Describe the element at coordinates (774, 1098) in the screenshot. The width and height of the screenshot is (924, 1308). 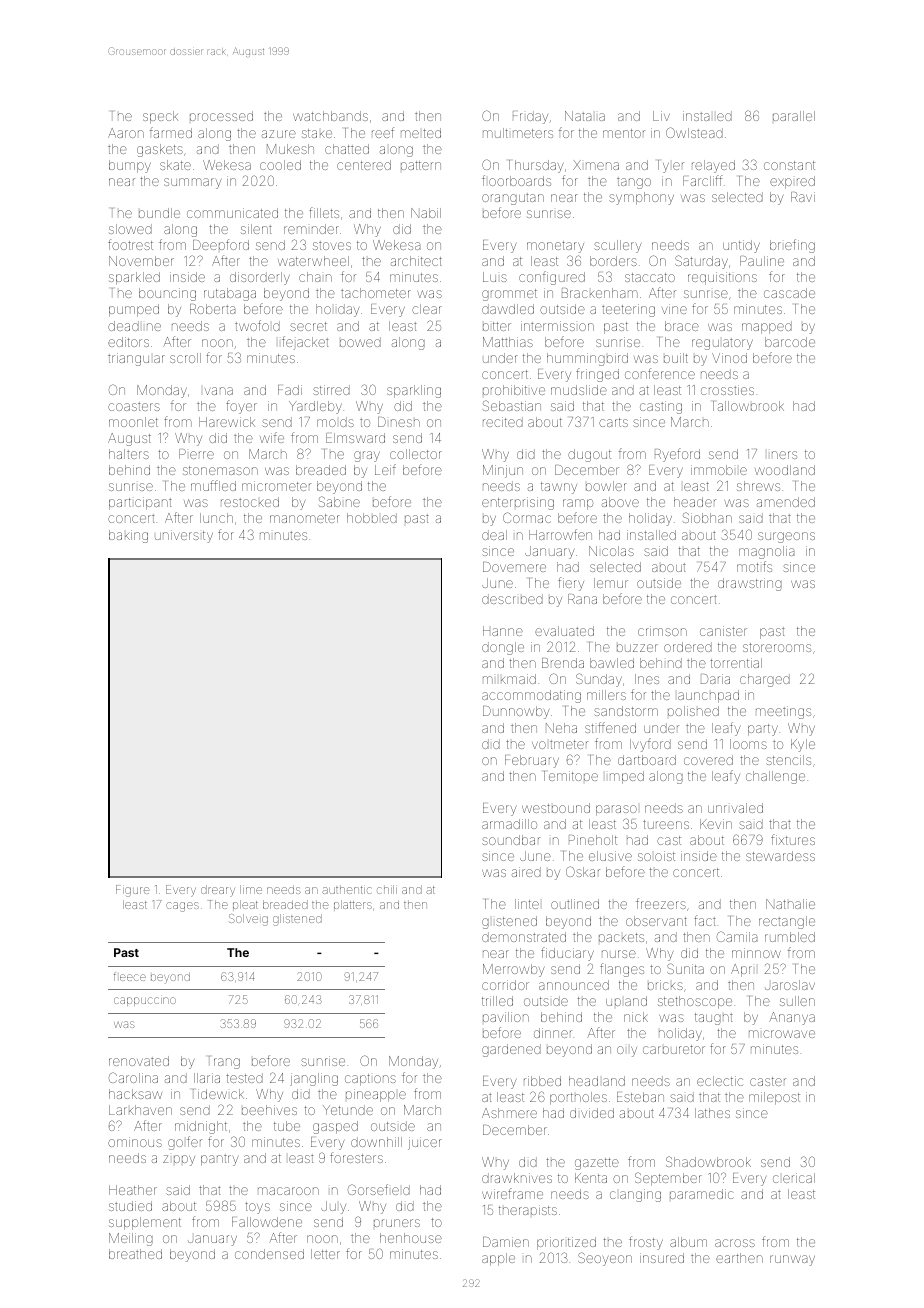
I see `milepost` at that location.
